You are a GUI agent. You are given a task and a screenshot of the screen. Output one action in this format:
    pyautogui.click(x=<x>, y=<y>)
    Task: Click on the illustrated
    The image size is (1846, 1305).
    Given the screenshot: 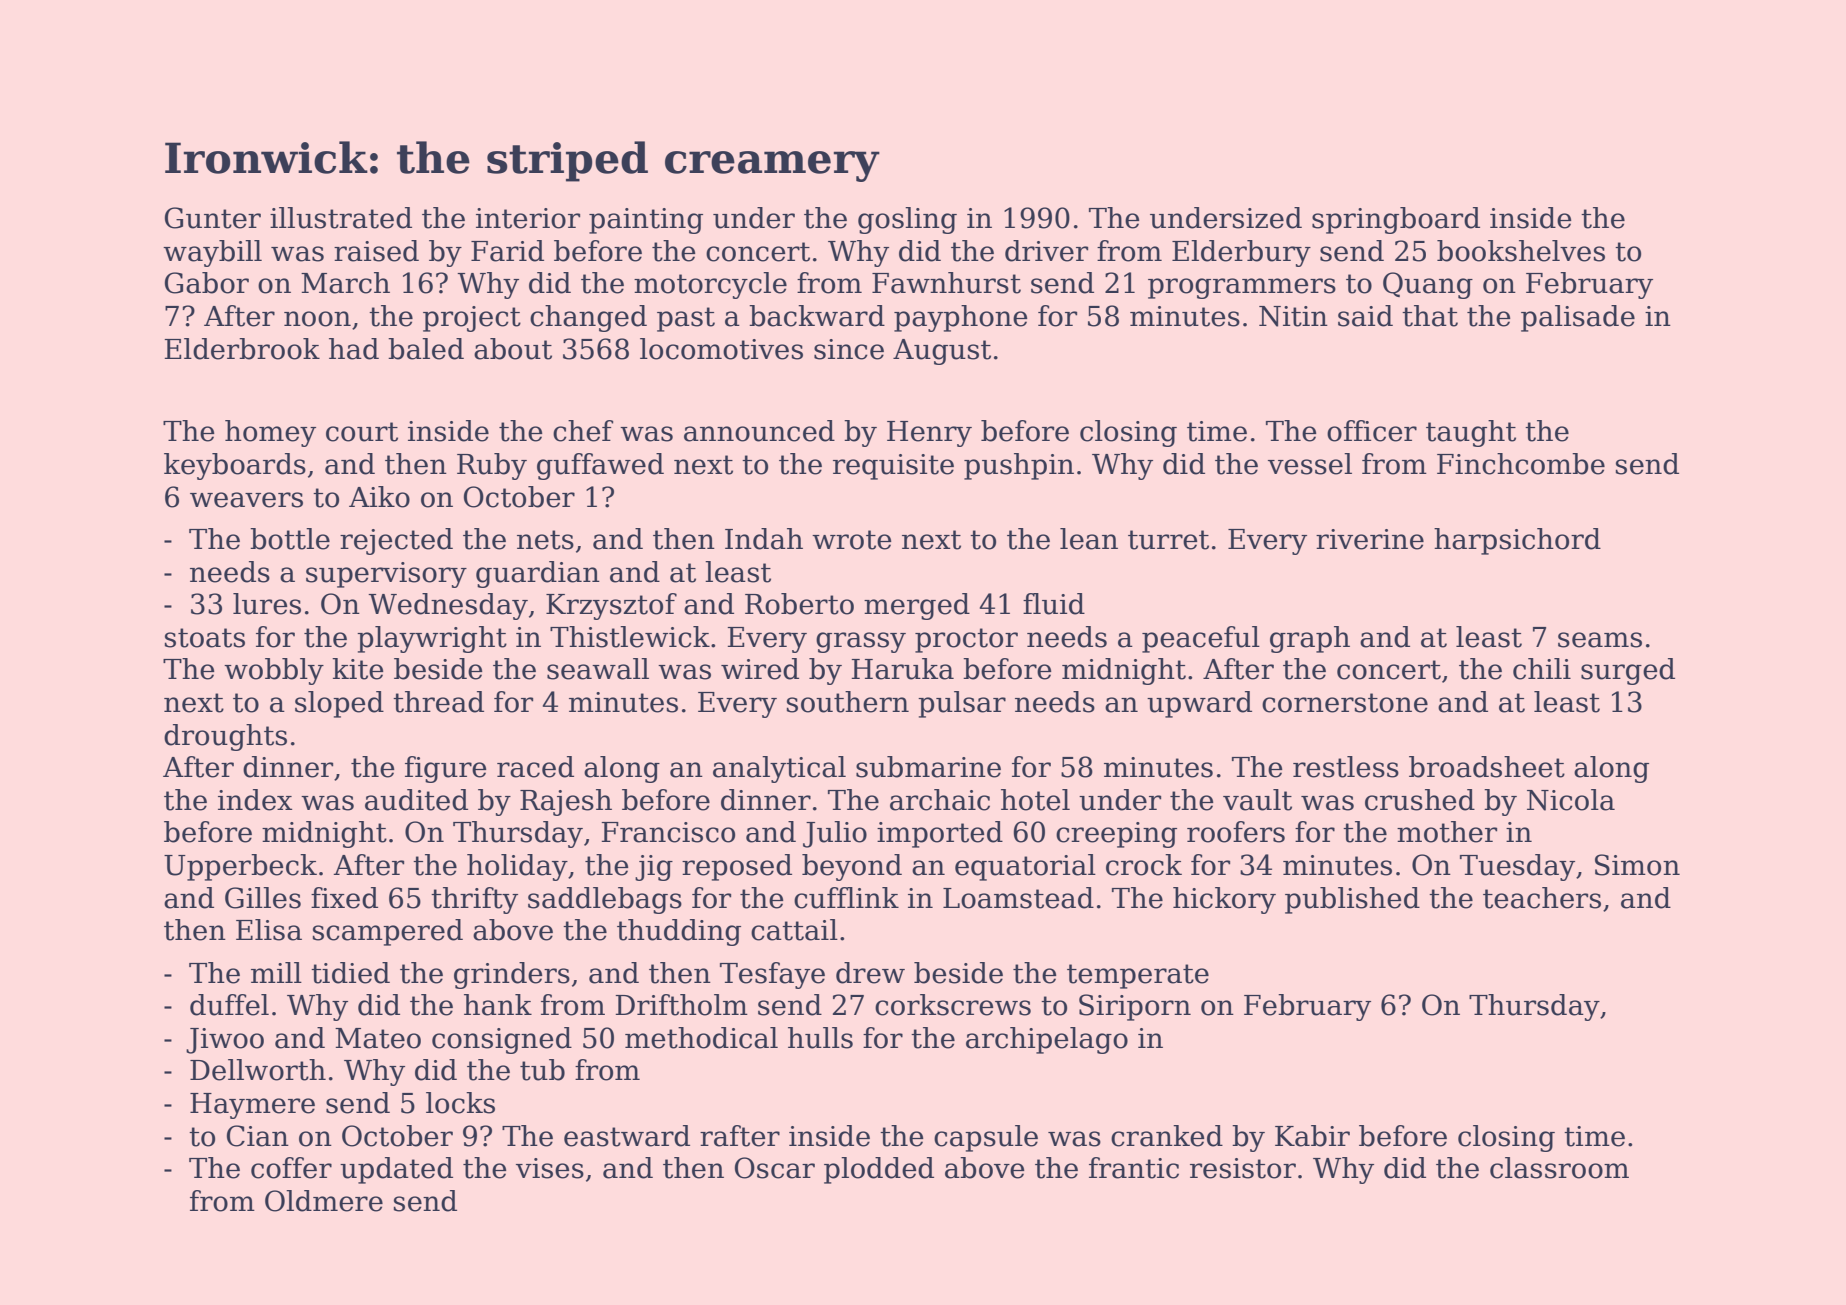 What is the action you would take?
    pyautogui.click(x=341, y=218)
